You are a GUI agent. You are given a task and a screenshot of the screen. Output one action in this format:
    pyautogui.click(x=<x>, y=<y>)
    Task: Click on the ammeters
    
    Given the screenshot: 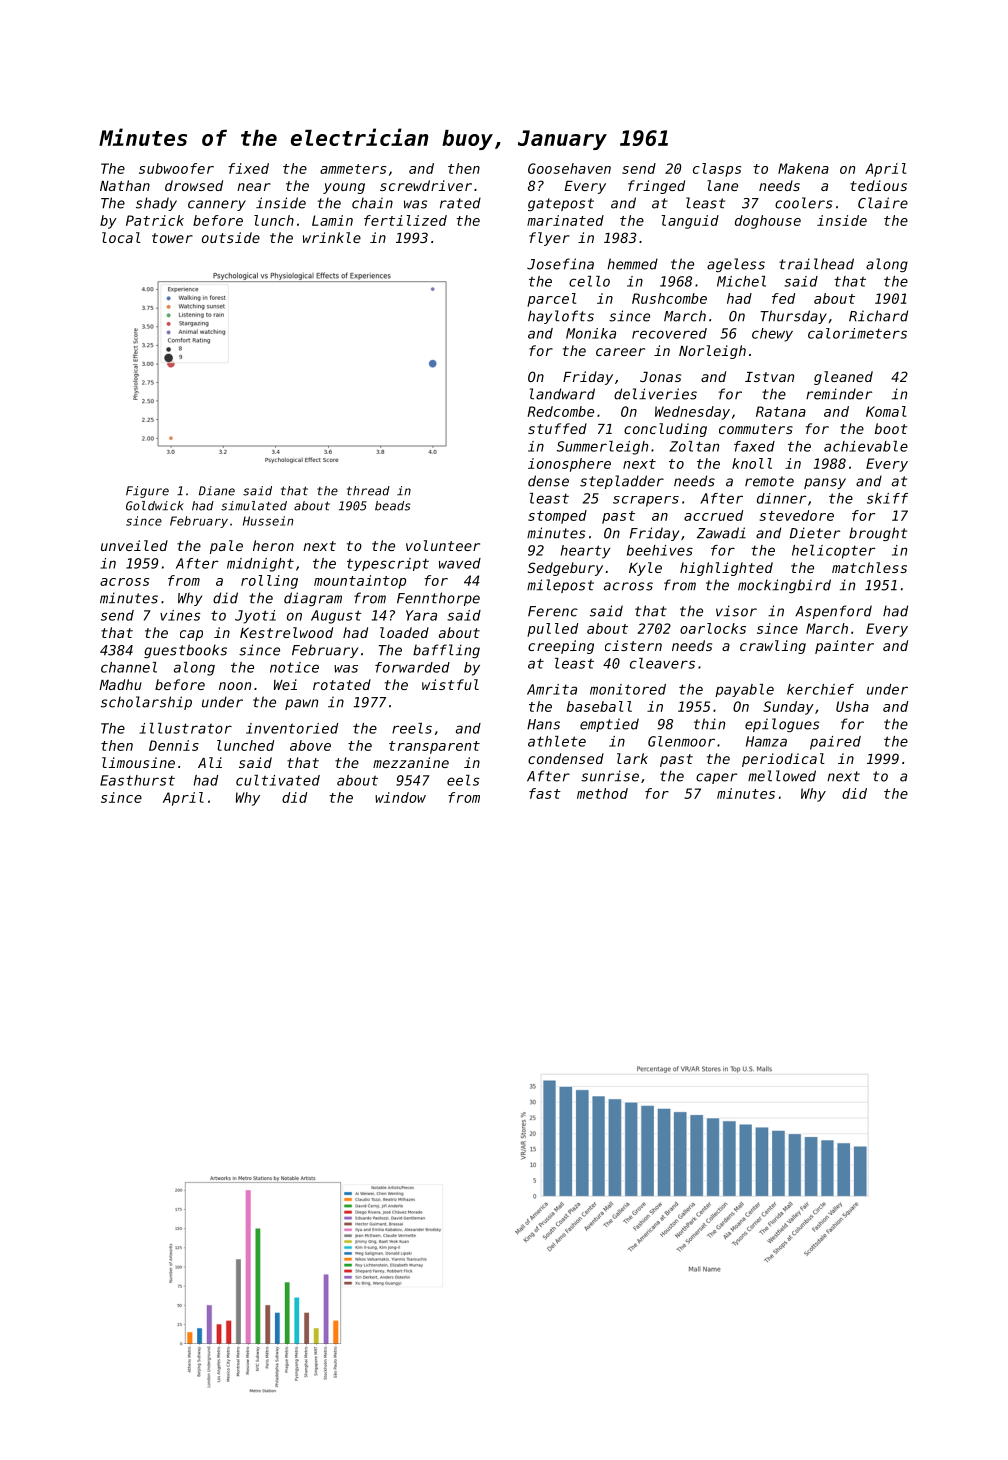 What is the action you would take?
    pyautogui.click(x=353, y=169)
